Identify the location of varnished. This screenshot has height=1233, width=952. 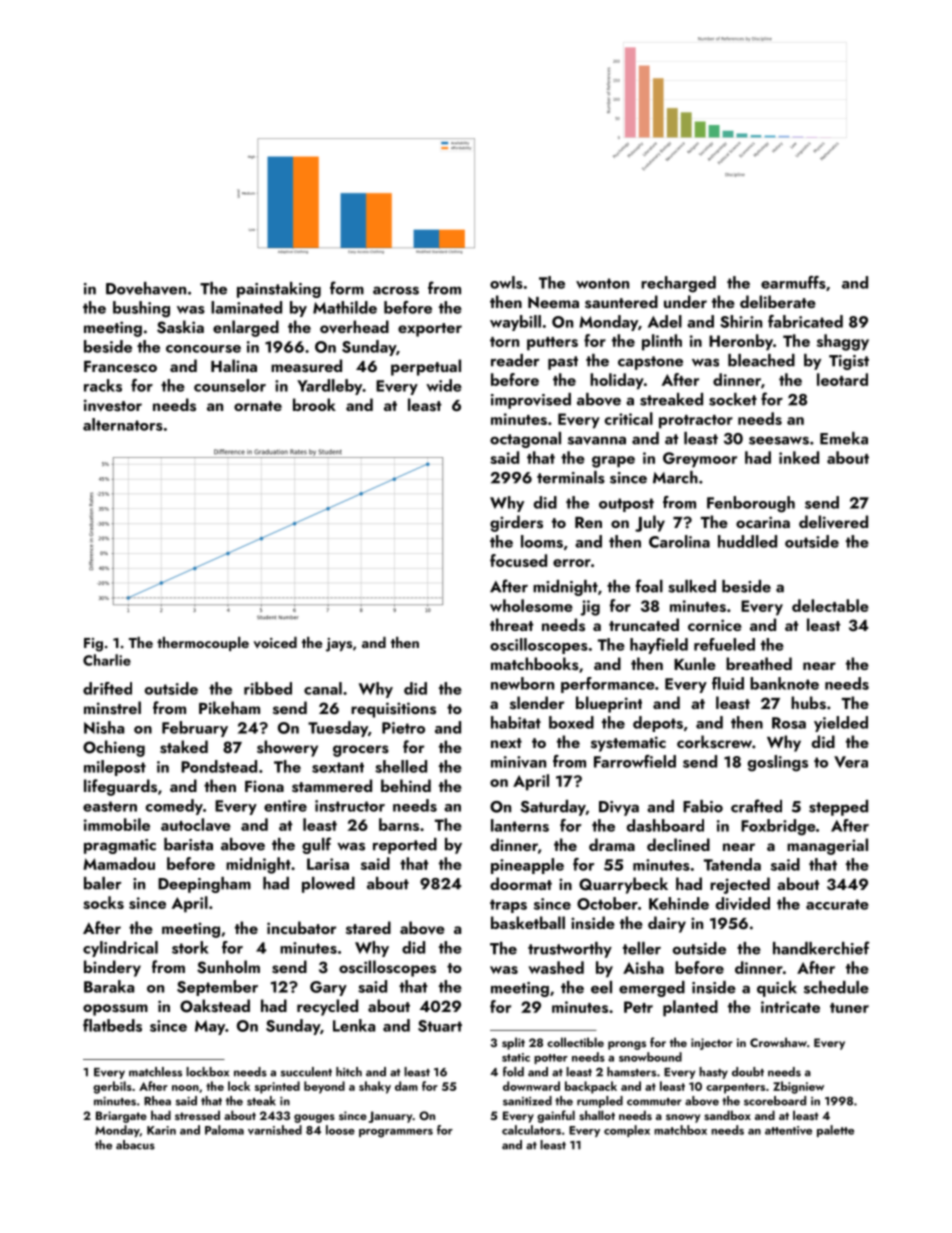
(275, 1130).
